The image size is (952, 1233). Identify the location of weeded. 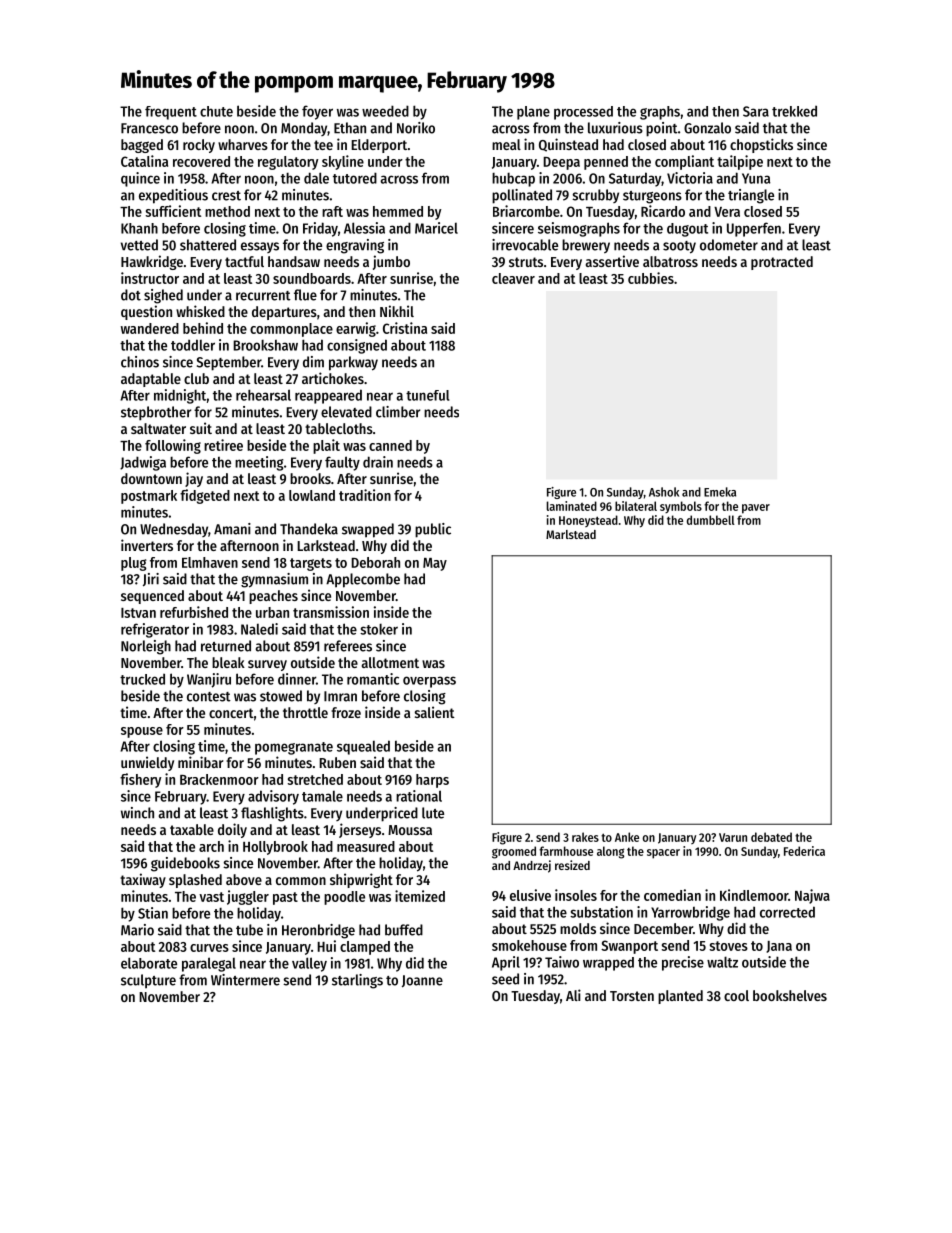
(385, 111).
